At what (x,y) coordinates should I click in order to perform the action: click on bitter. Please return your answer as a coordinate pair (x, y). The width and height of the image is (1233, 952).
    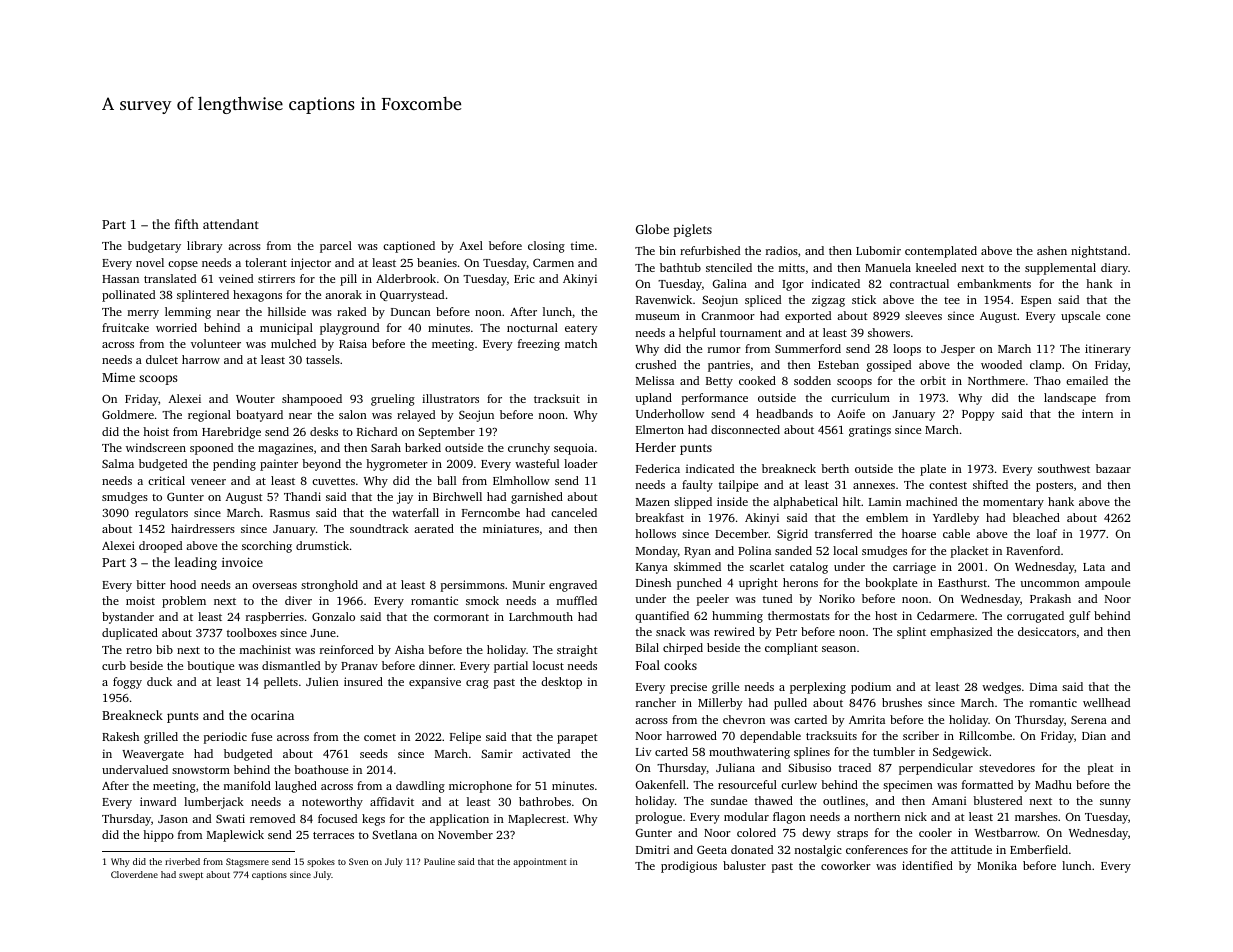
    Looking at the image, I should click on (151, 584).
